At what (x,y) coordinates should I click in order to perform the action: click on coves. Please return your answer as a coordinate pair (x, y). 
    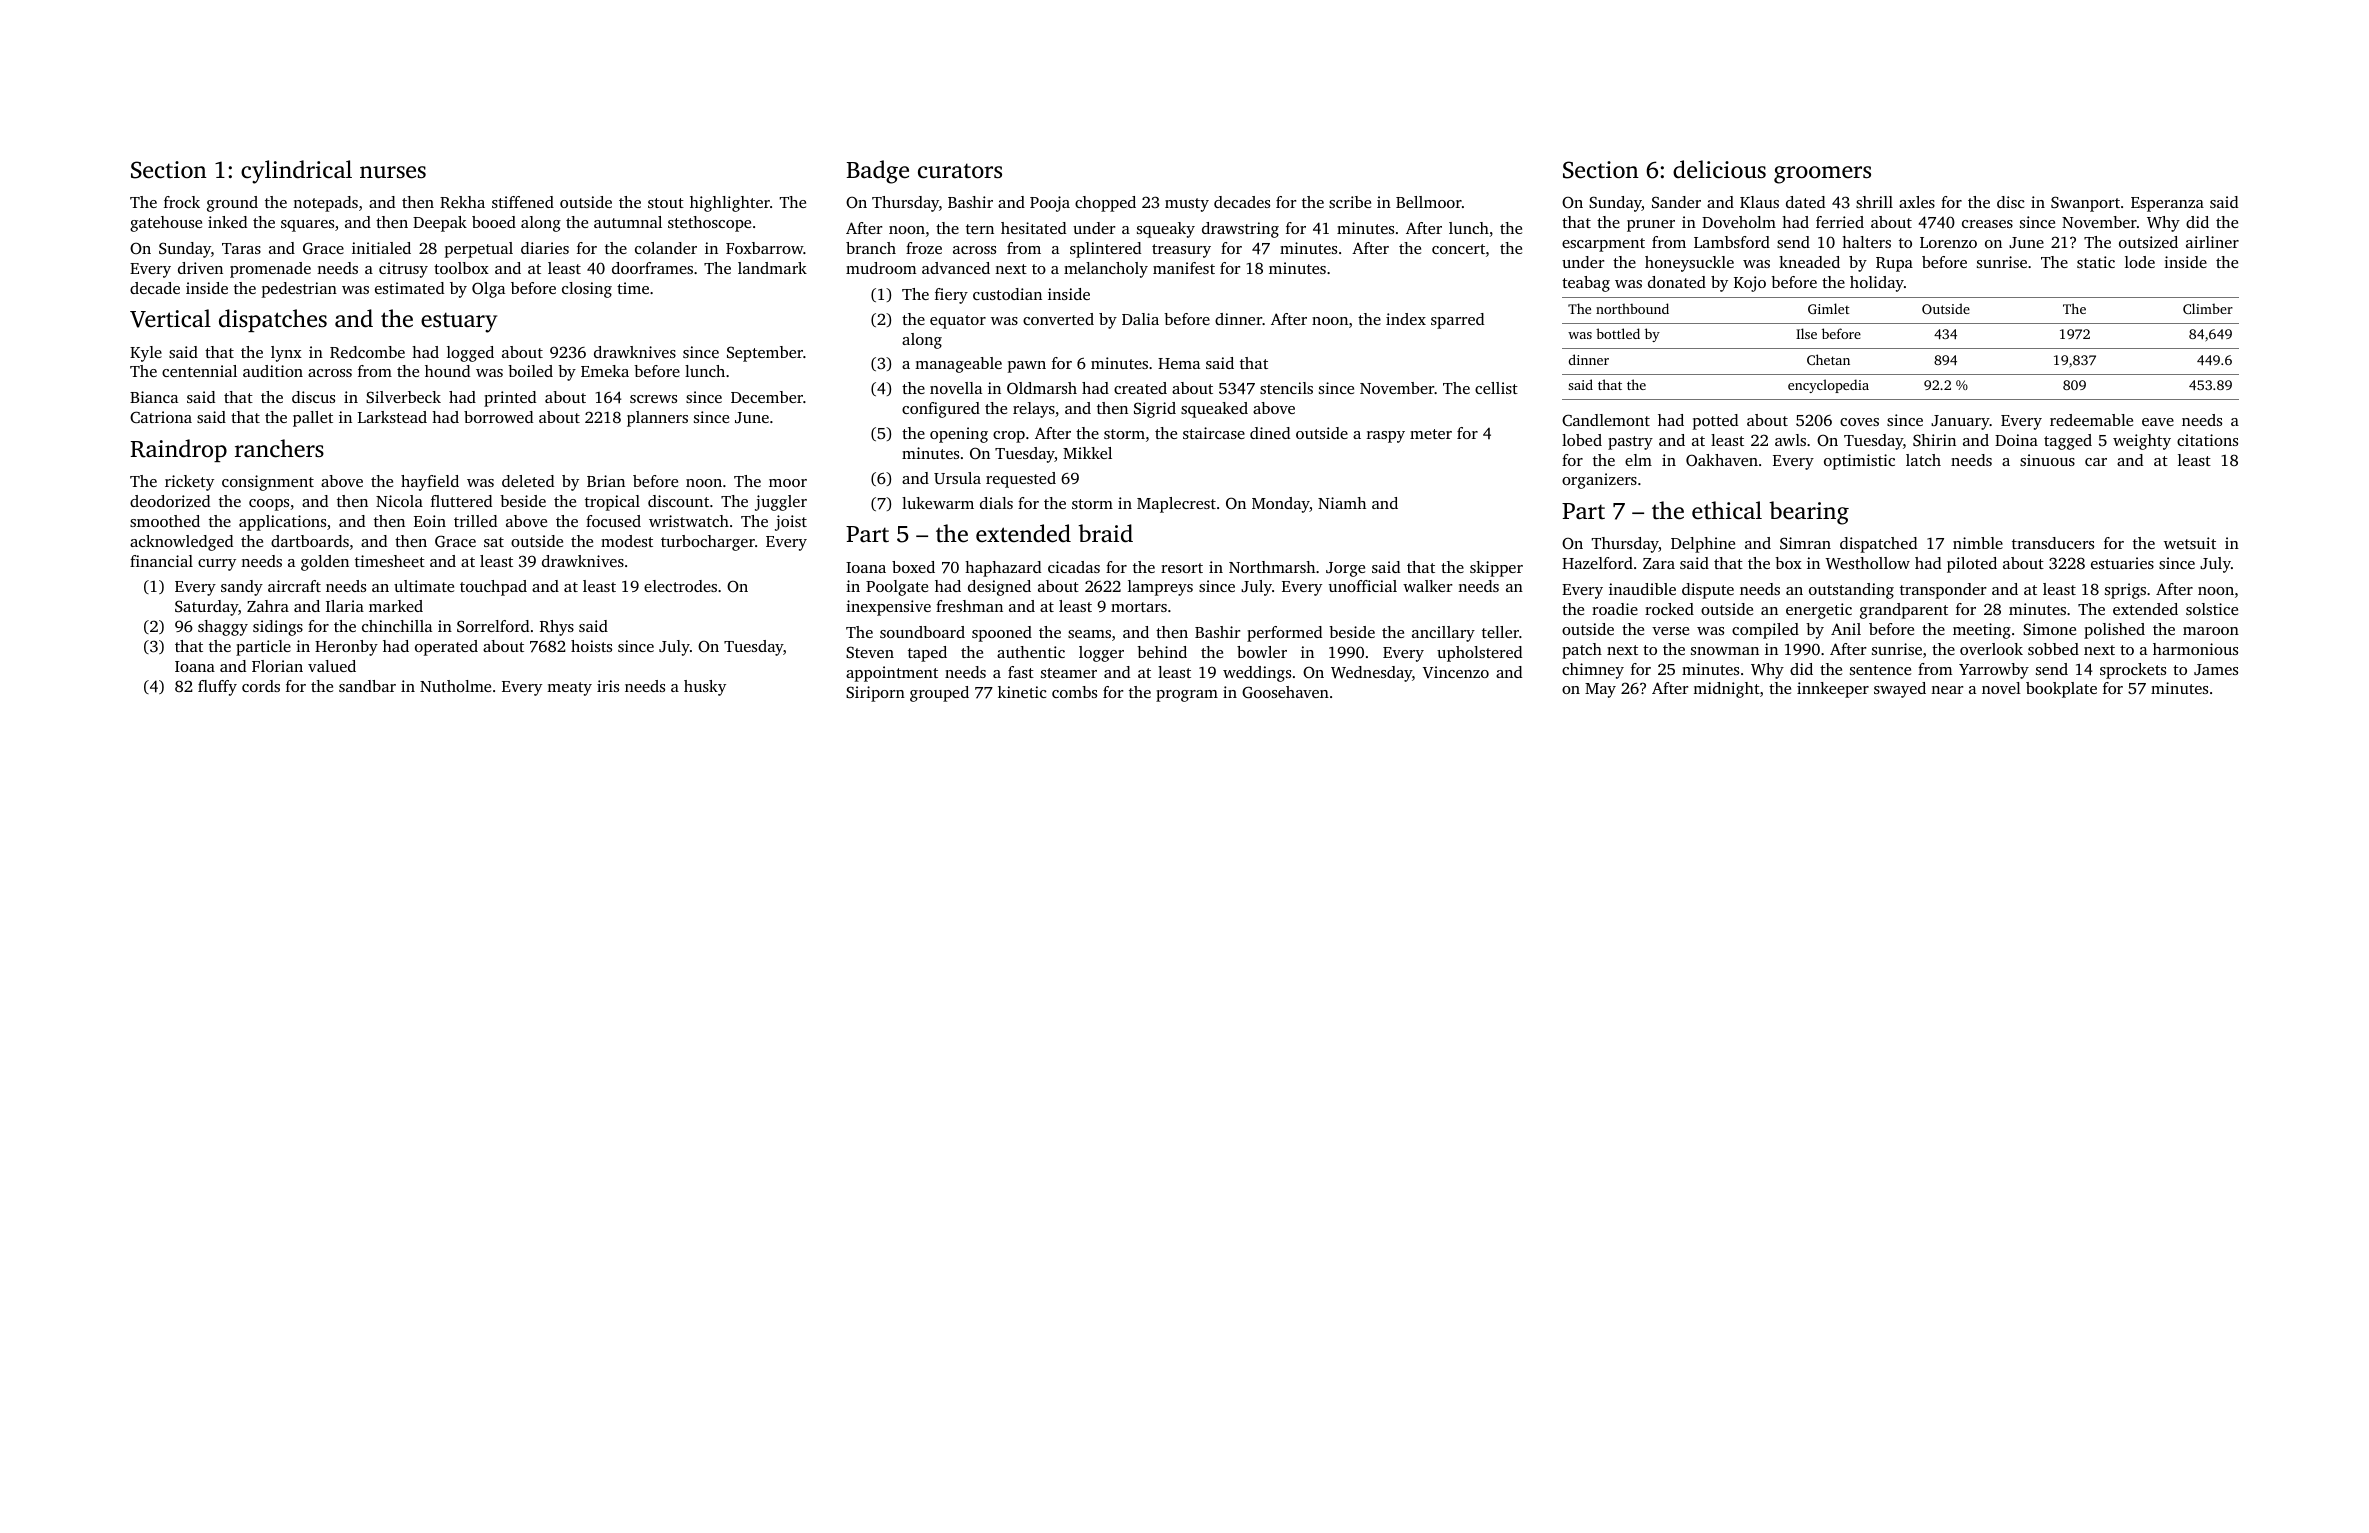
    Looking at the image, I should click on (1859, 422).
